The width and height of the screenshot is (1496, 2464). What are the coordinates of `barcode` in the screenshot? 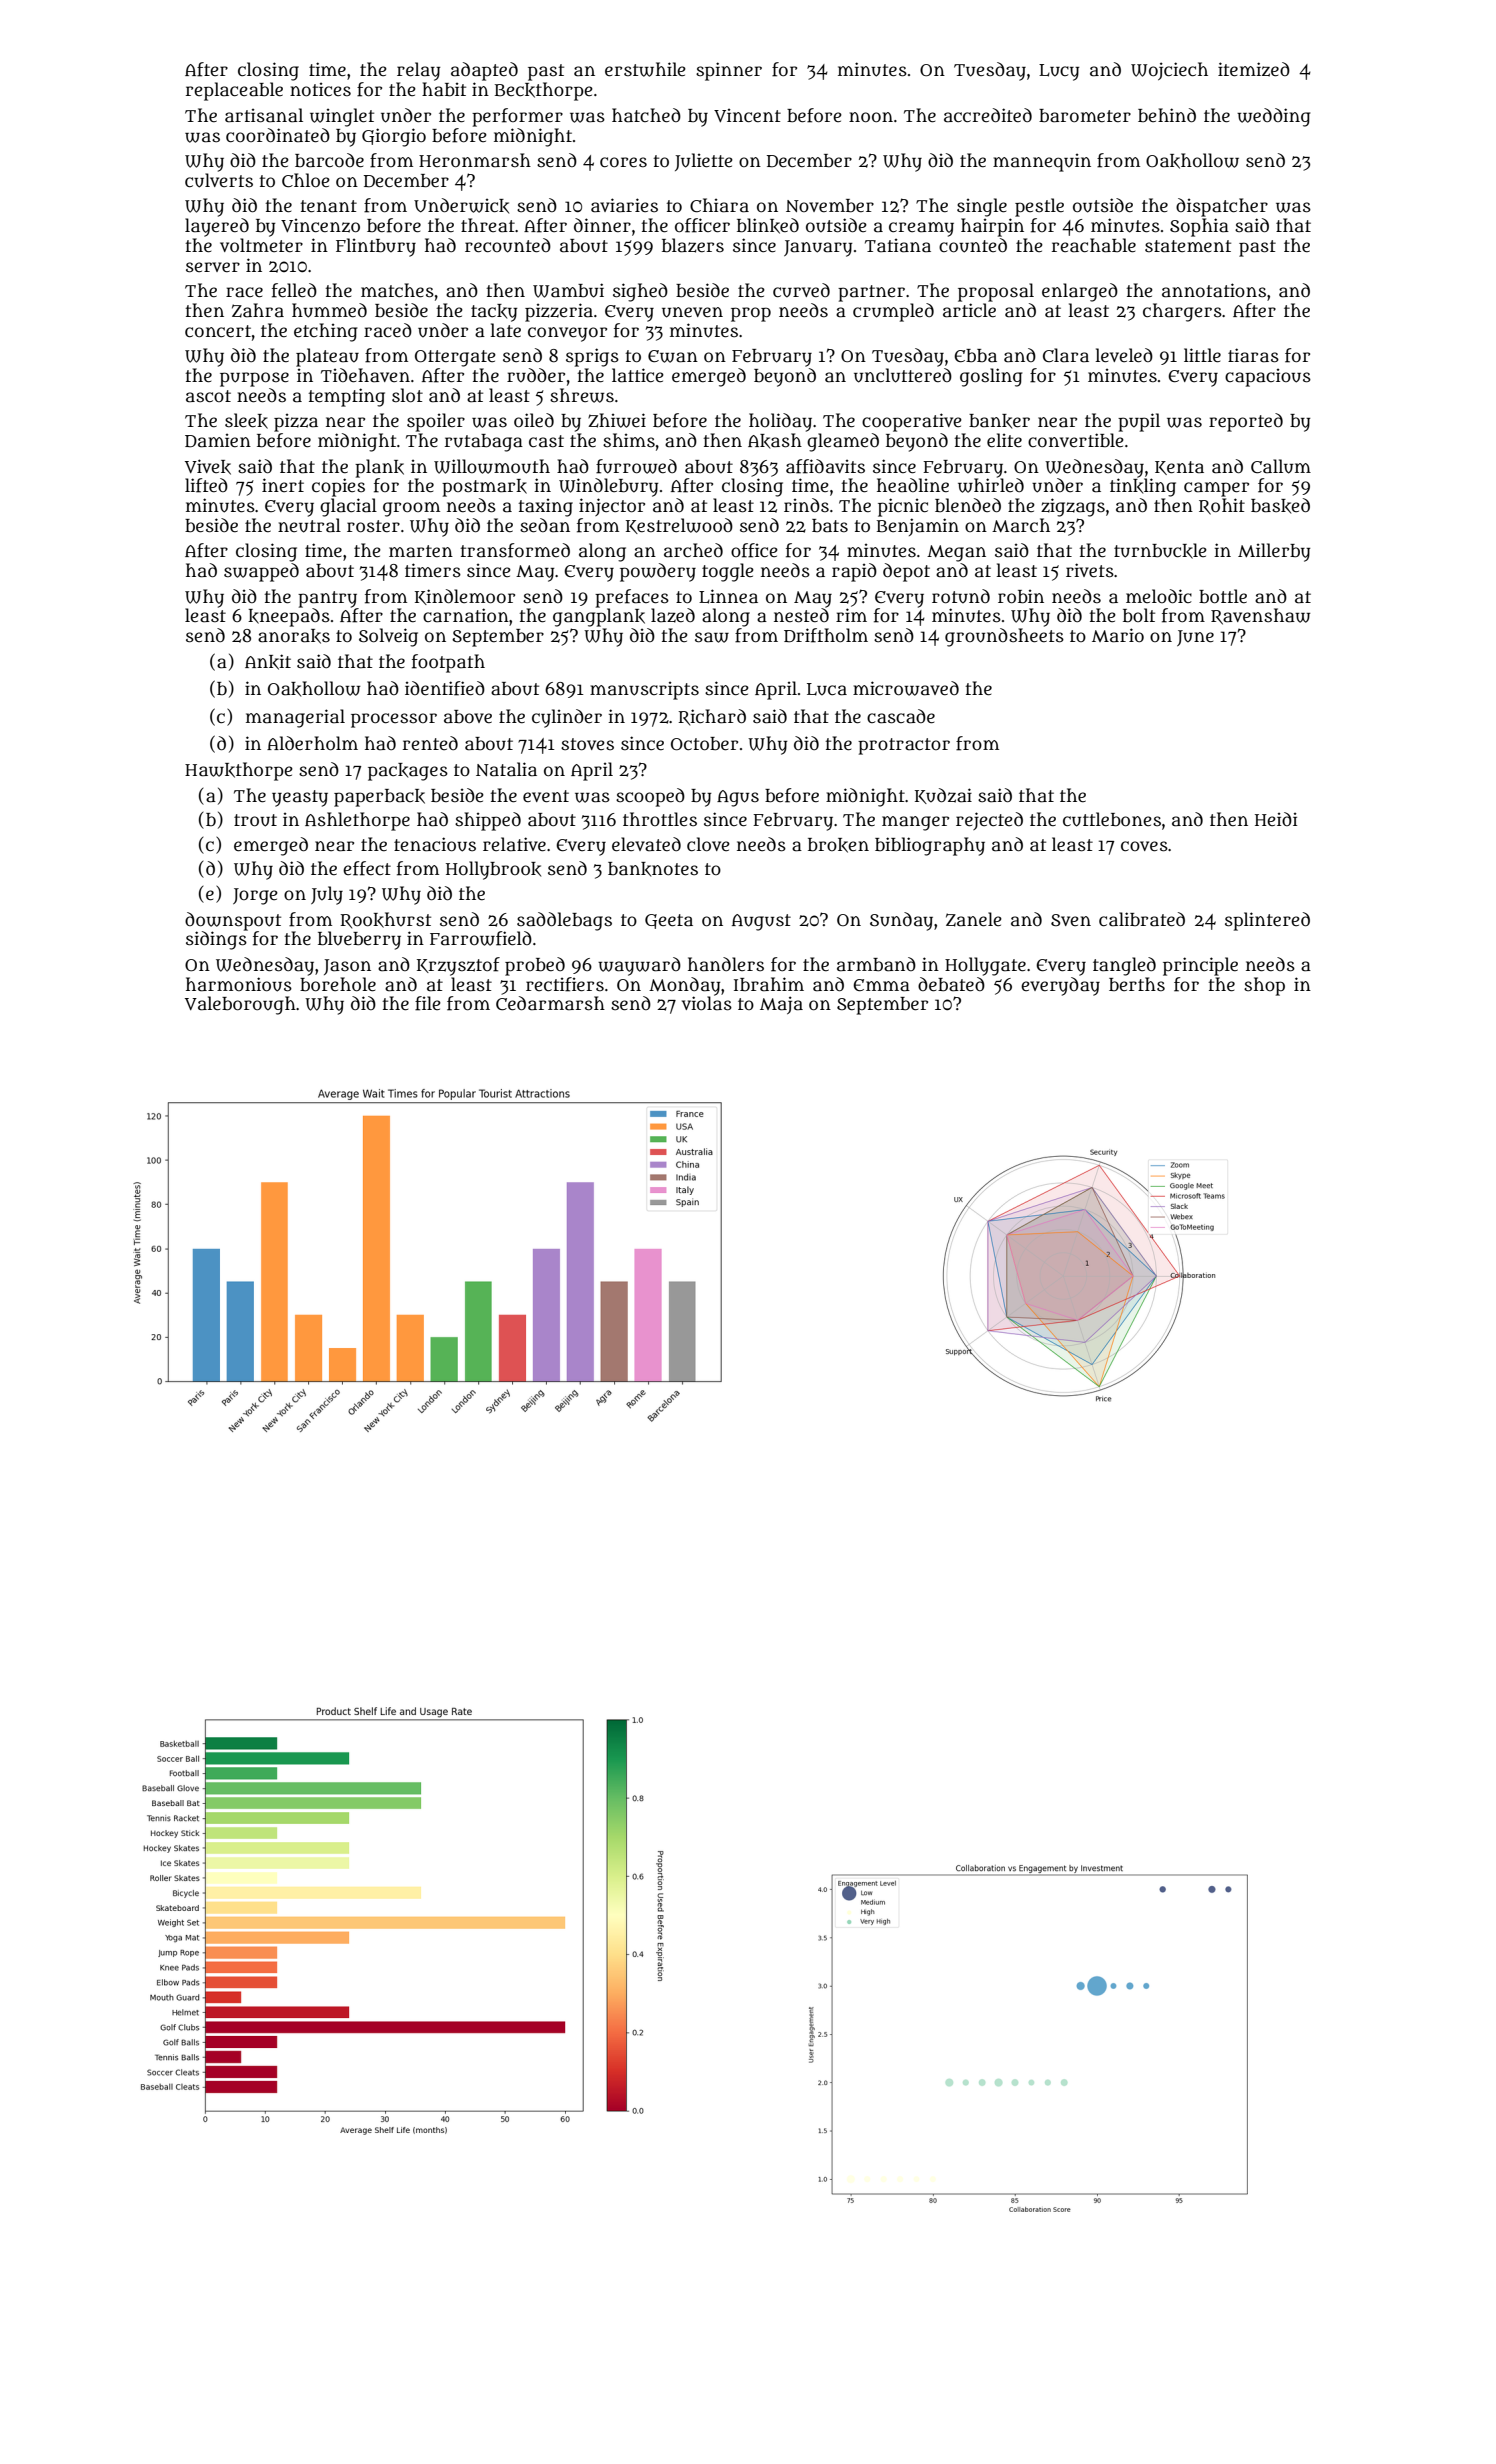 It's located at (329, 160).
